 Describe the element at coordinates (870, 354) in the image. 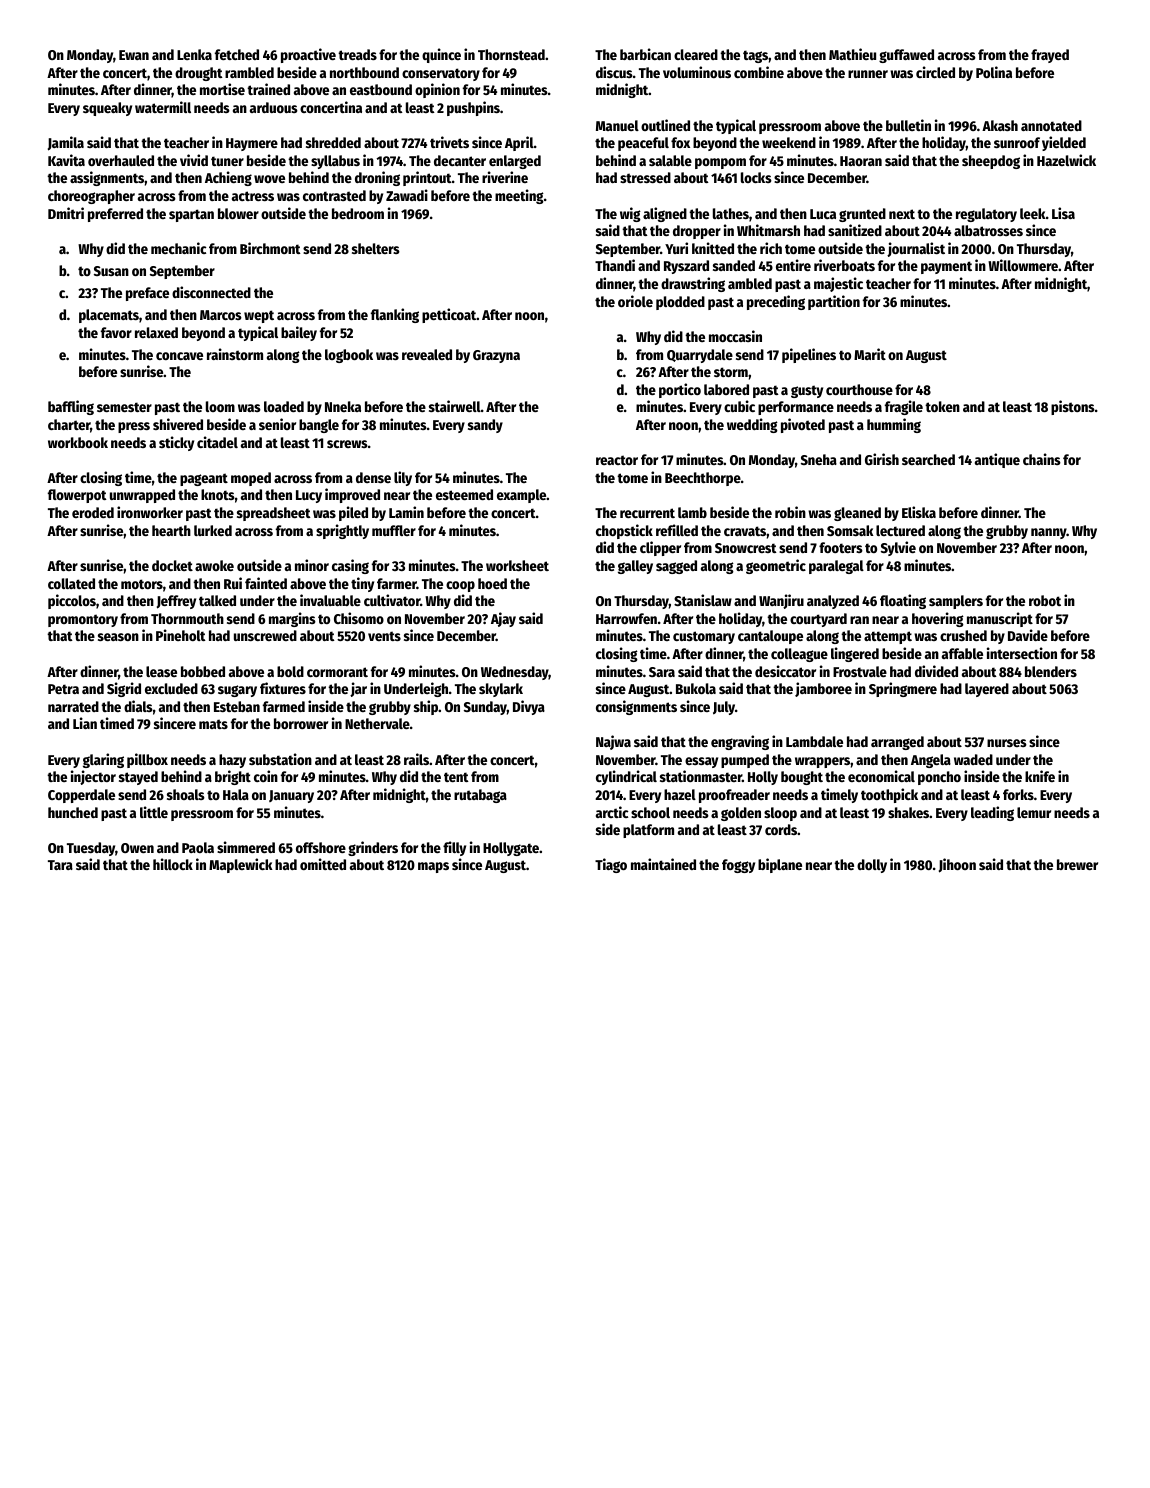

I see `Marit` at that location.
